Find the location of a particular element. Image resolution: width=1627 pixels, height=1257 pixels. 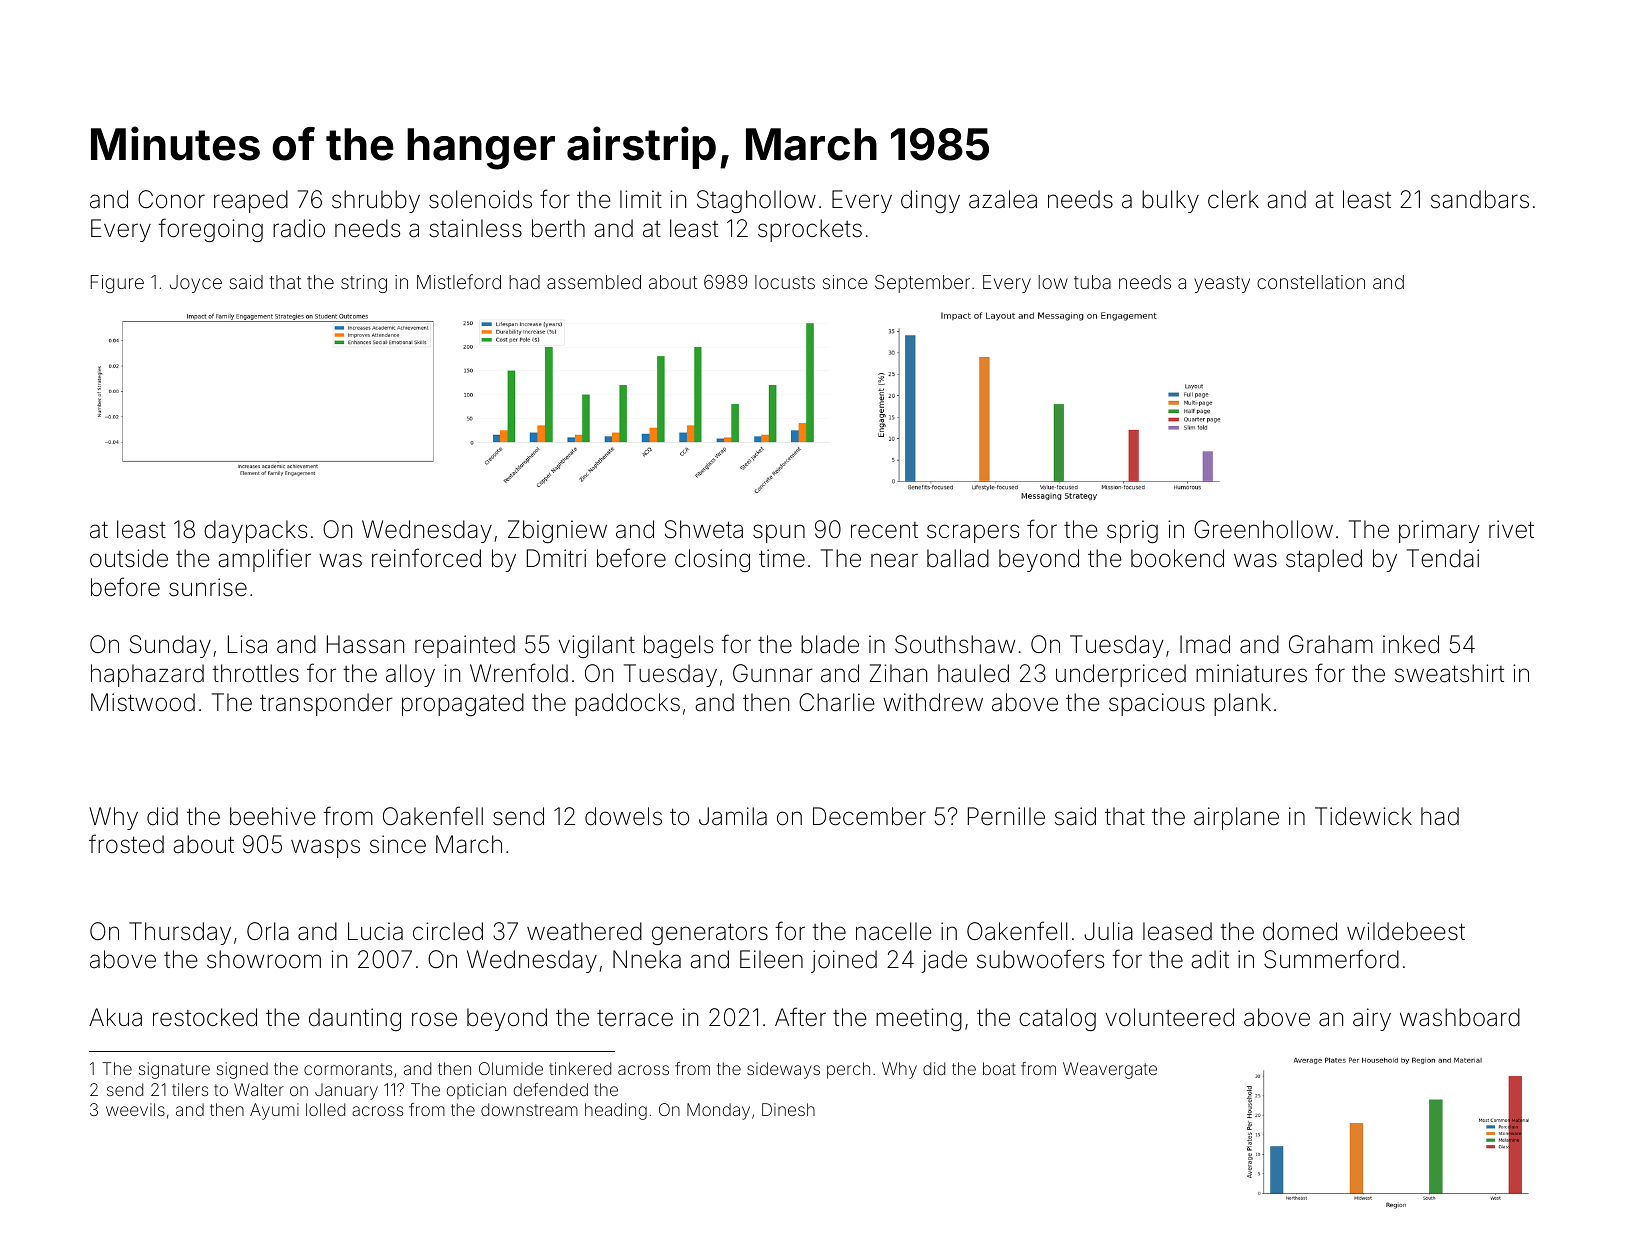

recent is located at coordinates (884, 530).
